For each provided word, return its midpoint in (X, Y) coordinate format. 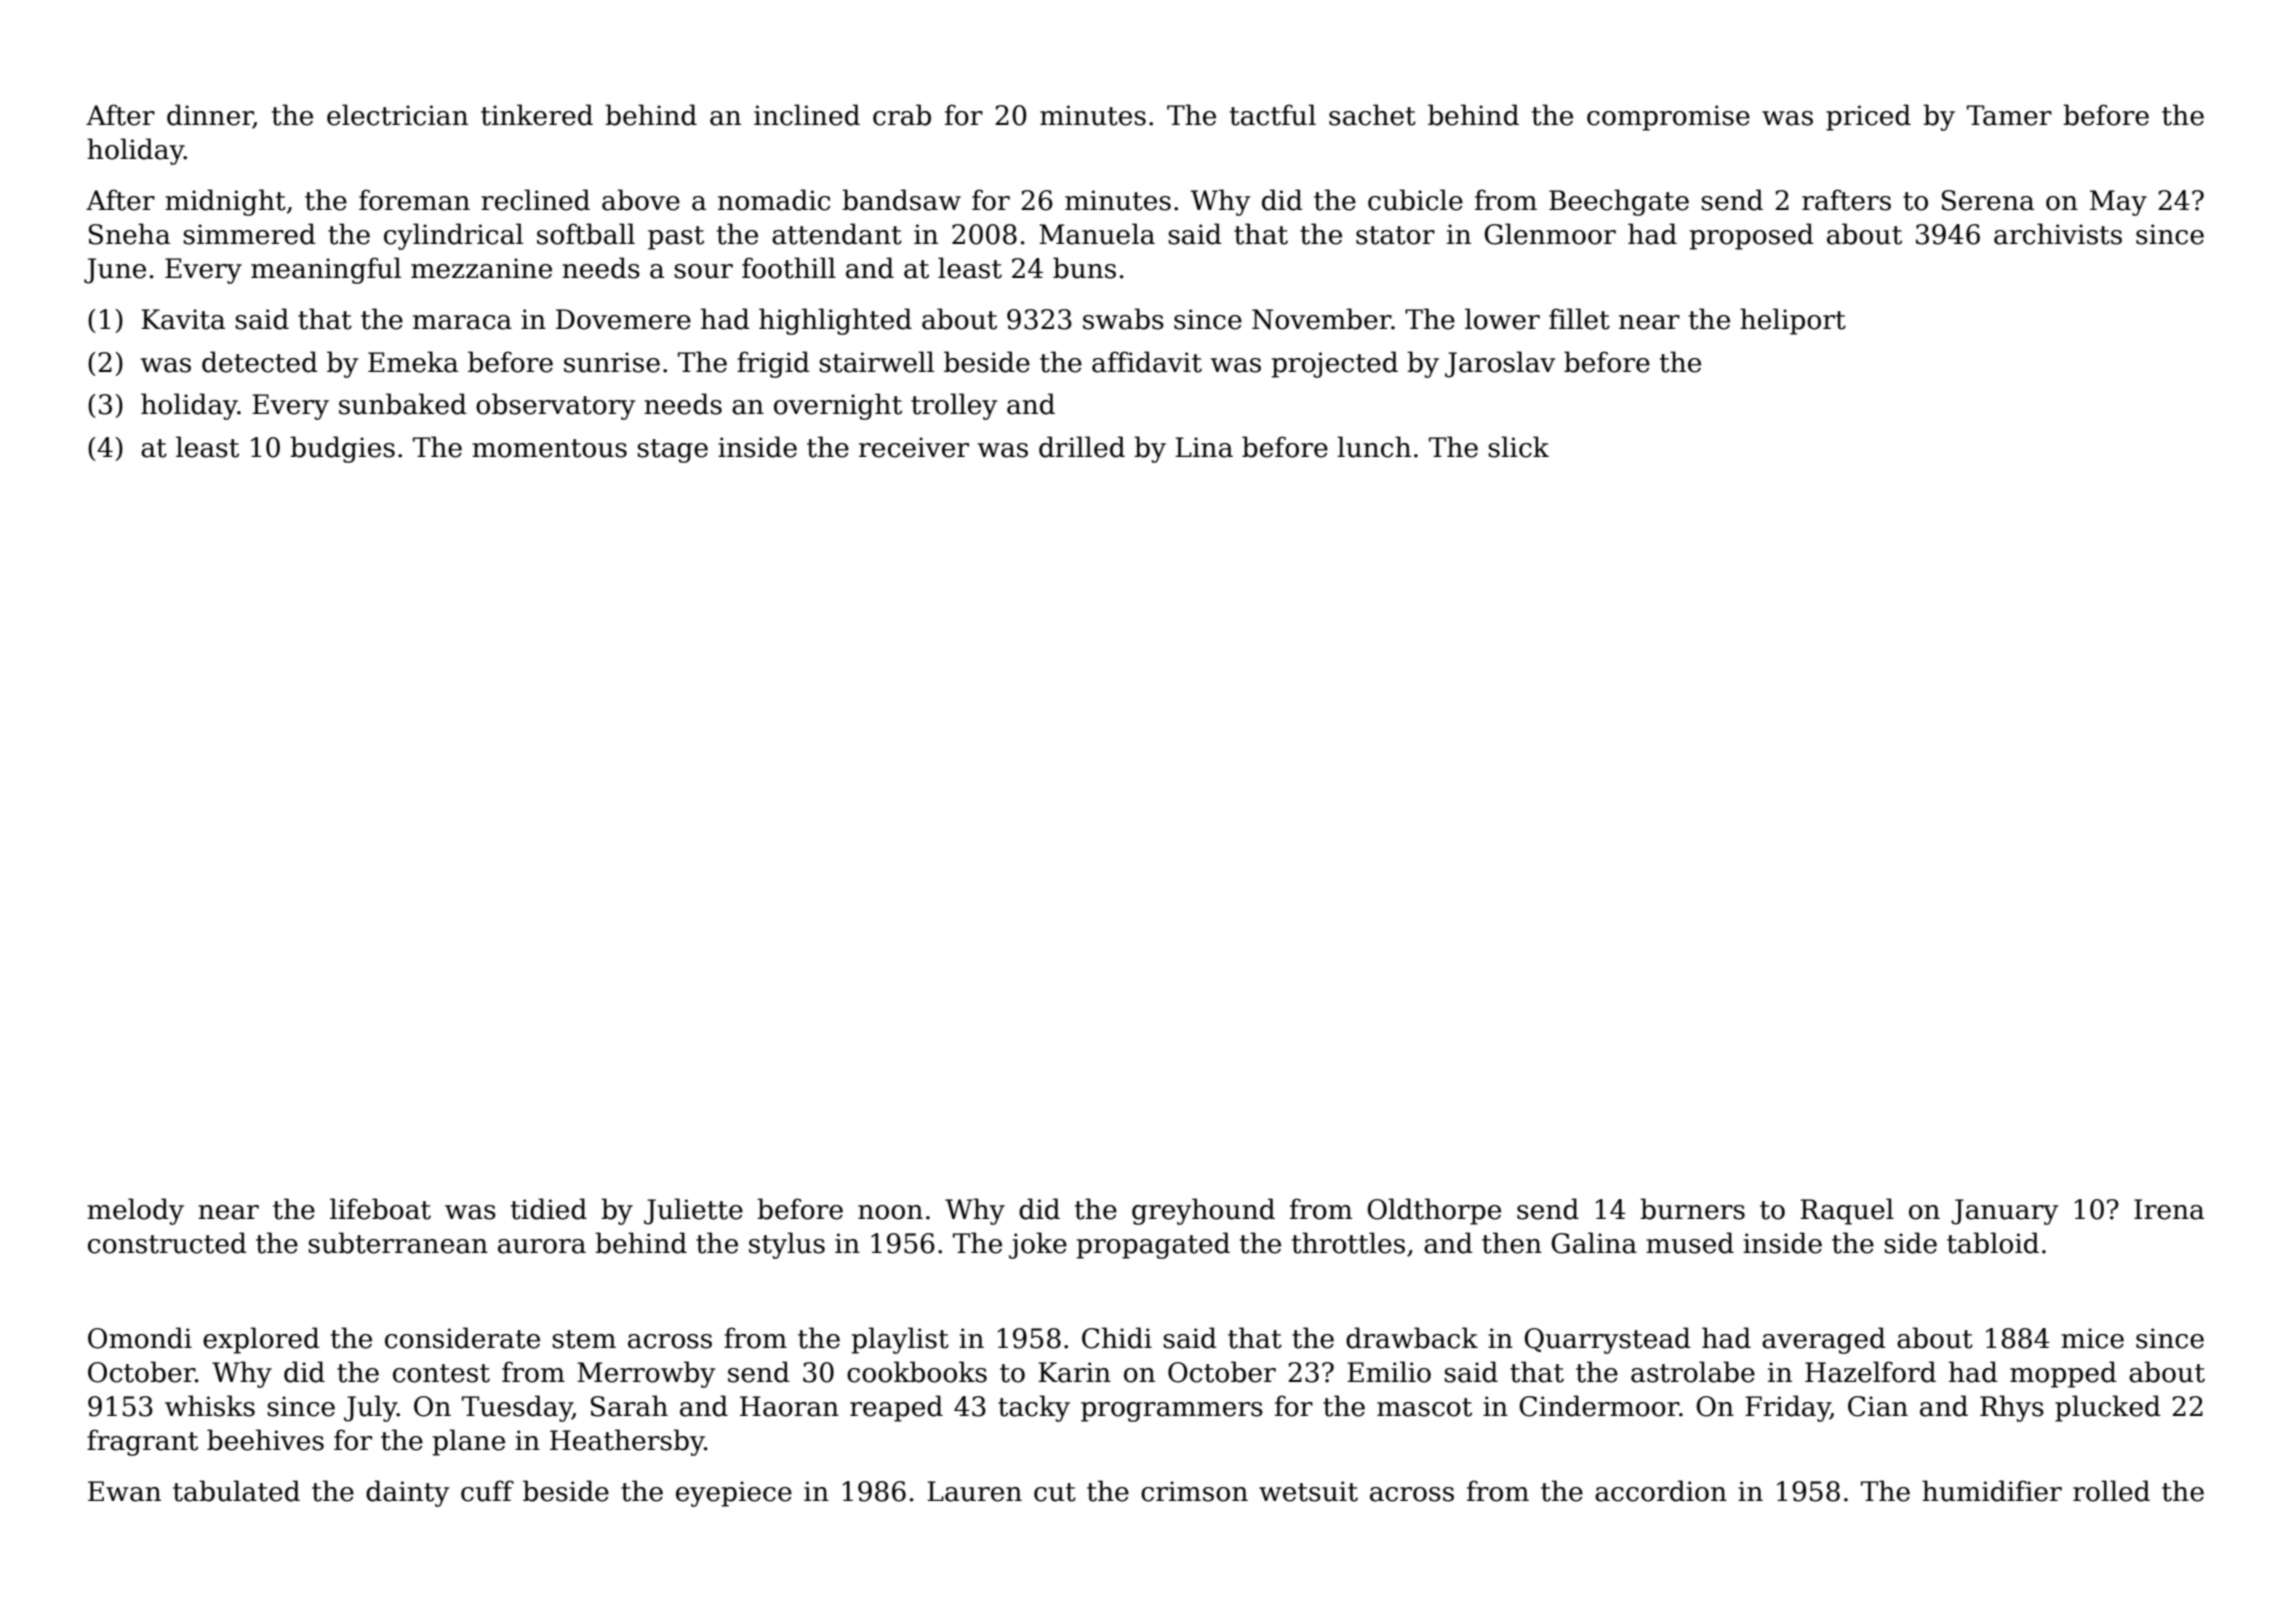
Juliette (693, 1211)
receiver (914, 447)
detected (260, 362)
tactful (1273, 115)
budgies (342, 449)
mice (2092, 1338)
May (2118, 203)
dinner (210, 116)
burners (1692, 1209)
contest (441, 1373)
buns (1084, 268)
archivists (2058, 234)
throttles (1348, 1243)
